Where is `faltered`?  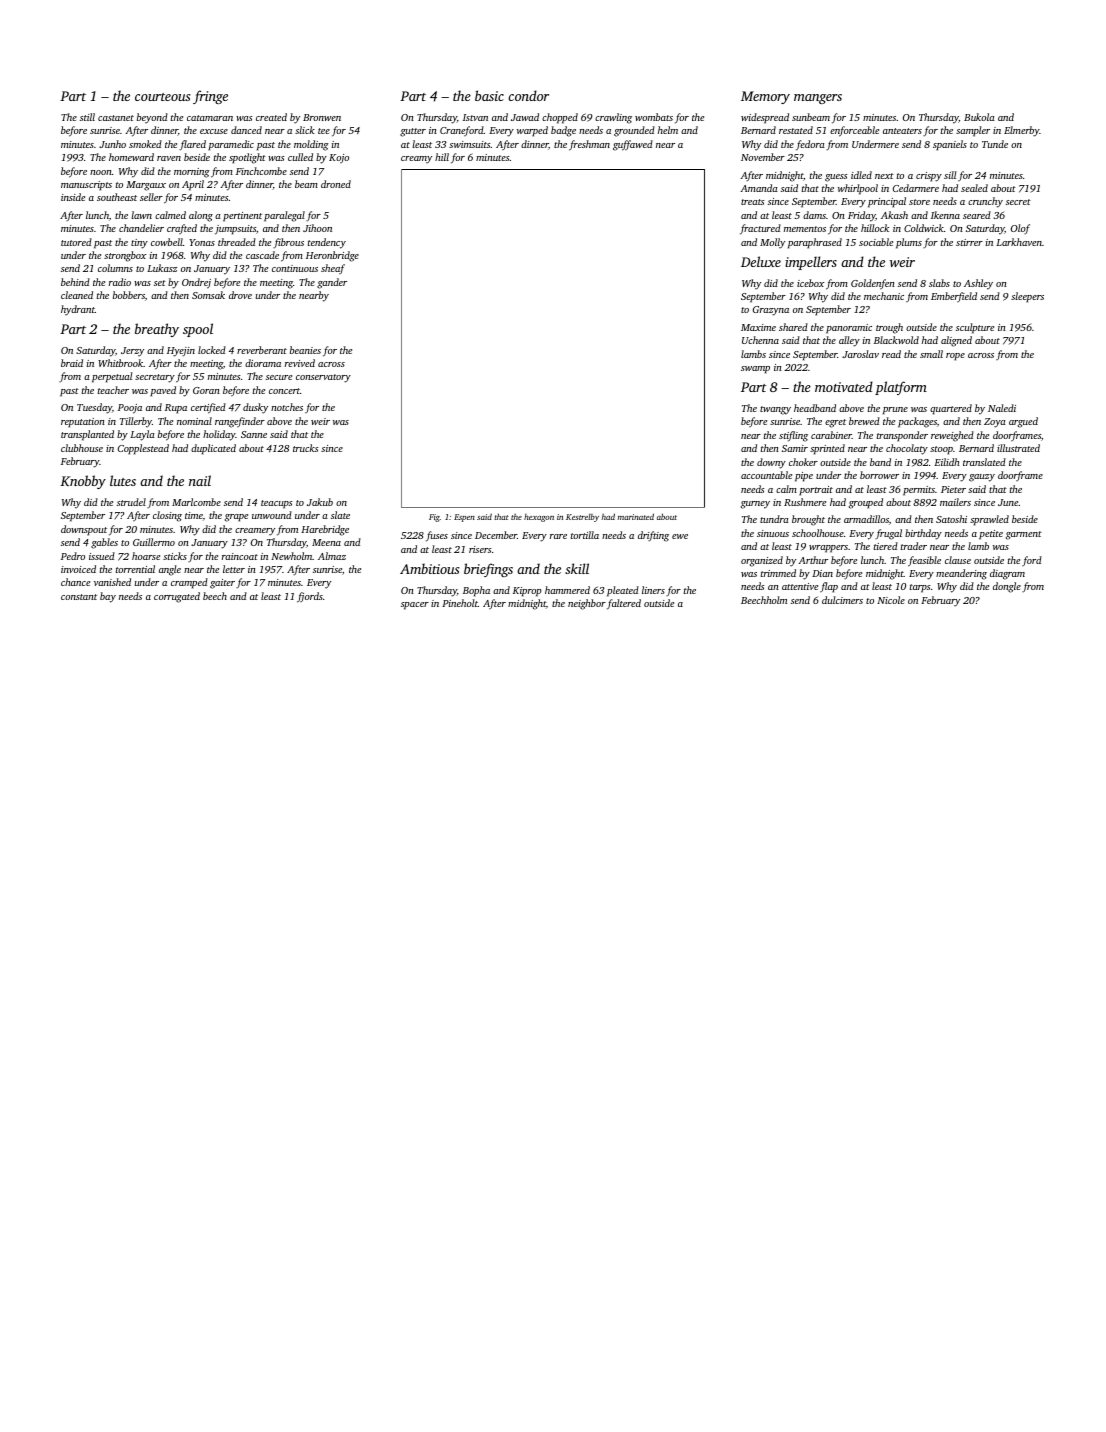
faltered is located at coordinates (624, 604).
